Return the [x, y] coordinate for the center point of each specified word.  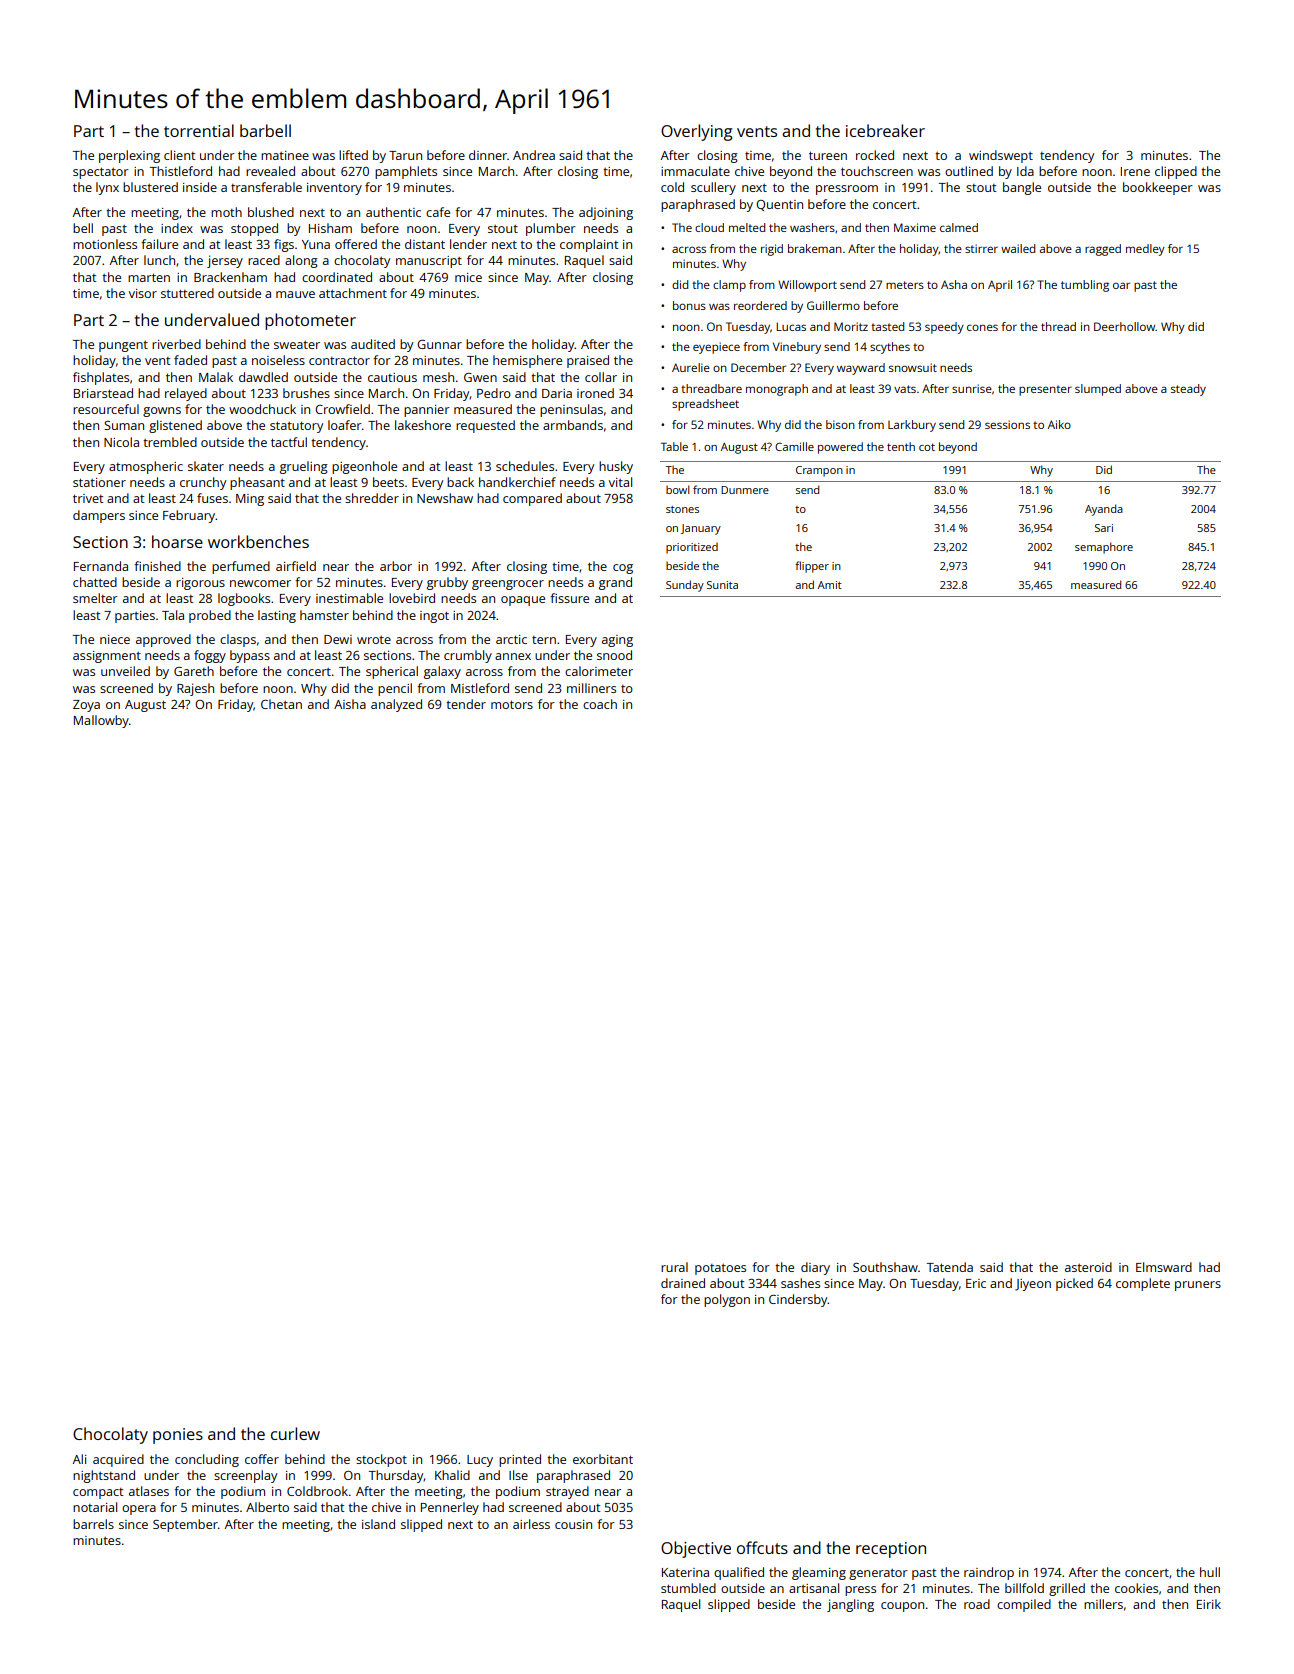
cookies [1136, 1588]
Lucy [480, 1461]
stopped [254, 229]
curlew [295, 1433]
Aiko [1059, 424]
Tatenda [950, 1267]
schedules [525, 466]
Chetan [281, 704]
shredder [372, 498]
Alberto [267, 1507]
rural [674, 1267]
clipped [1176, 172]
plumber [551, 229]
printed [520, 1460]
